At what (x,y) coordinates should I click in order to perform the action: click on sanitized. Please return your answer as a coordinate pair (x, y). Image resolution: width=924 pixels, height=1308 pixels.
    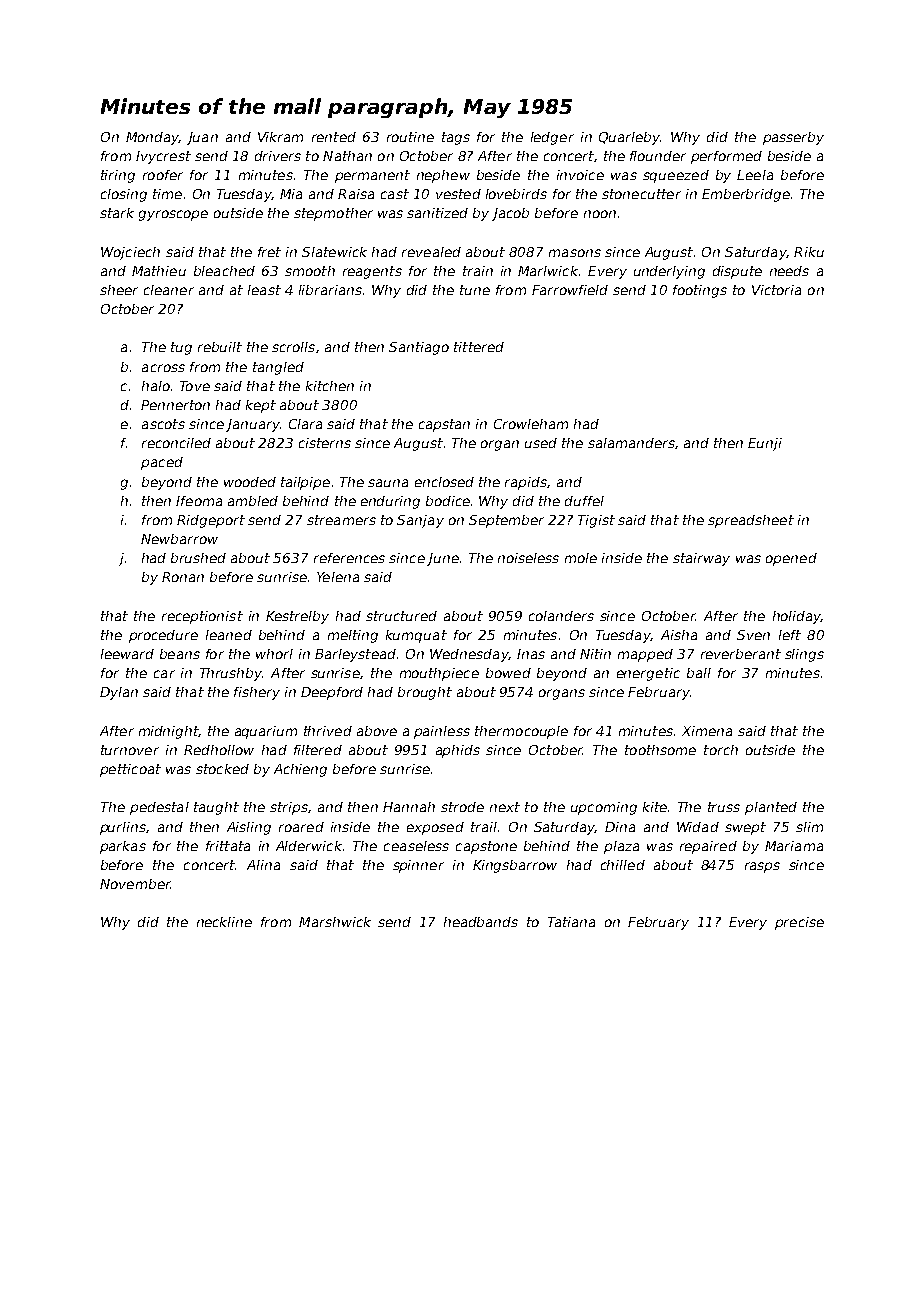
    Looking at the image, I should click on (437, 213).
